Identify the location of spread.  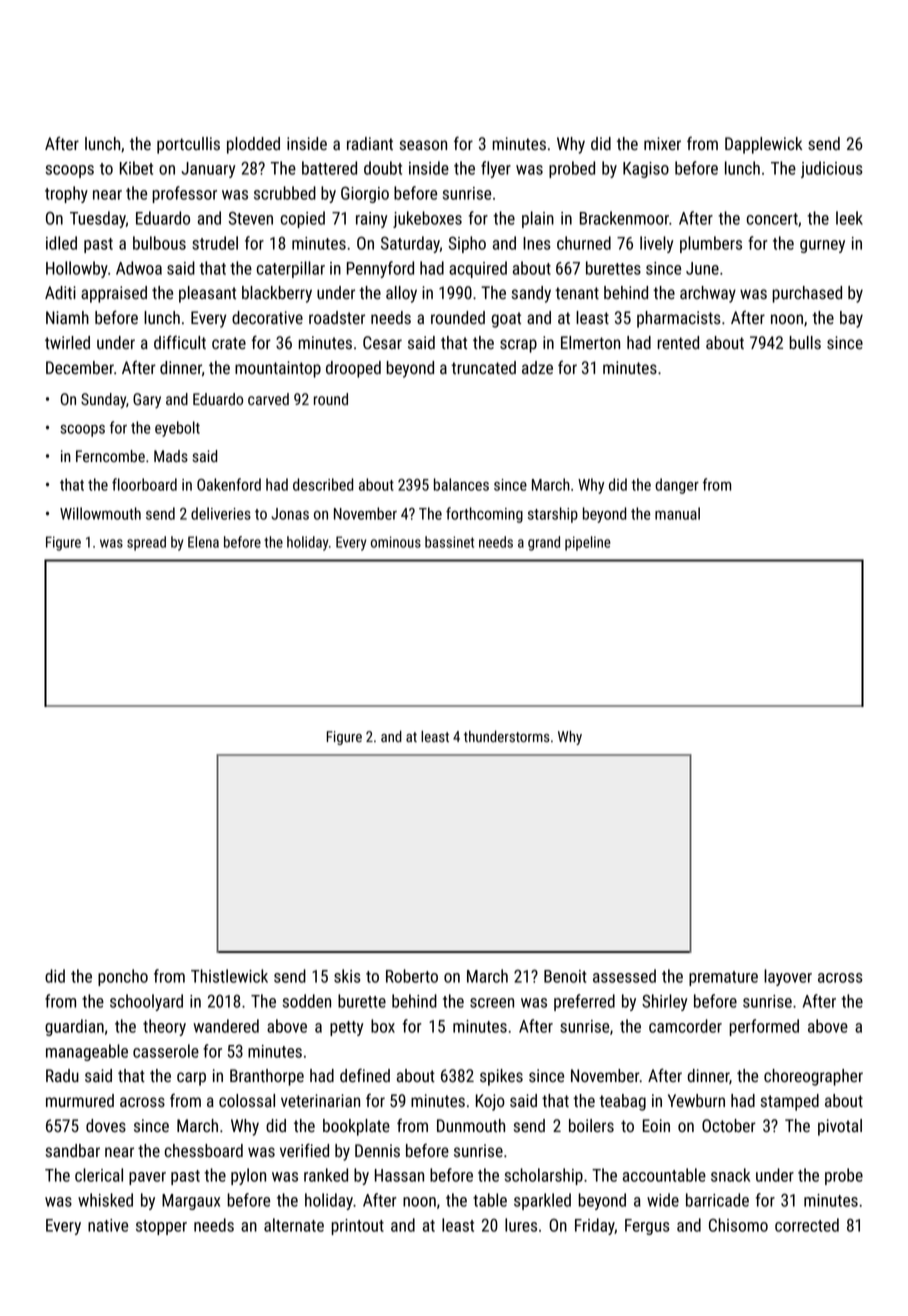
(146, 543).
